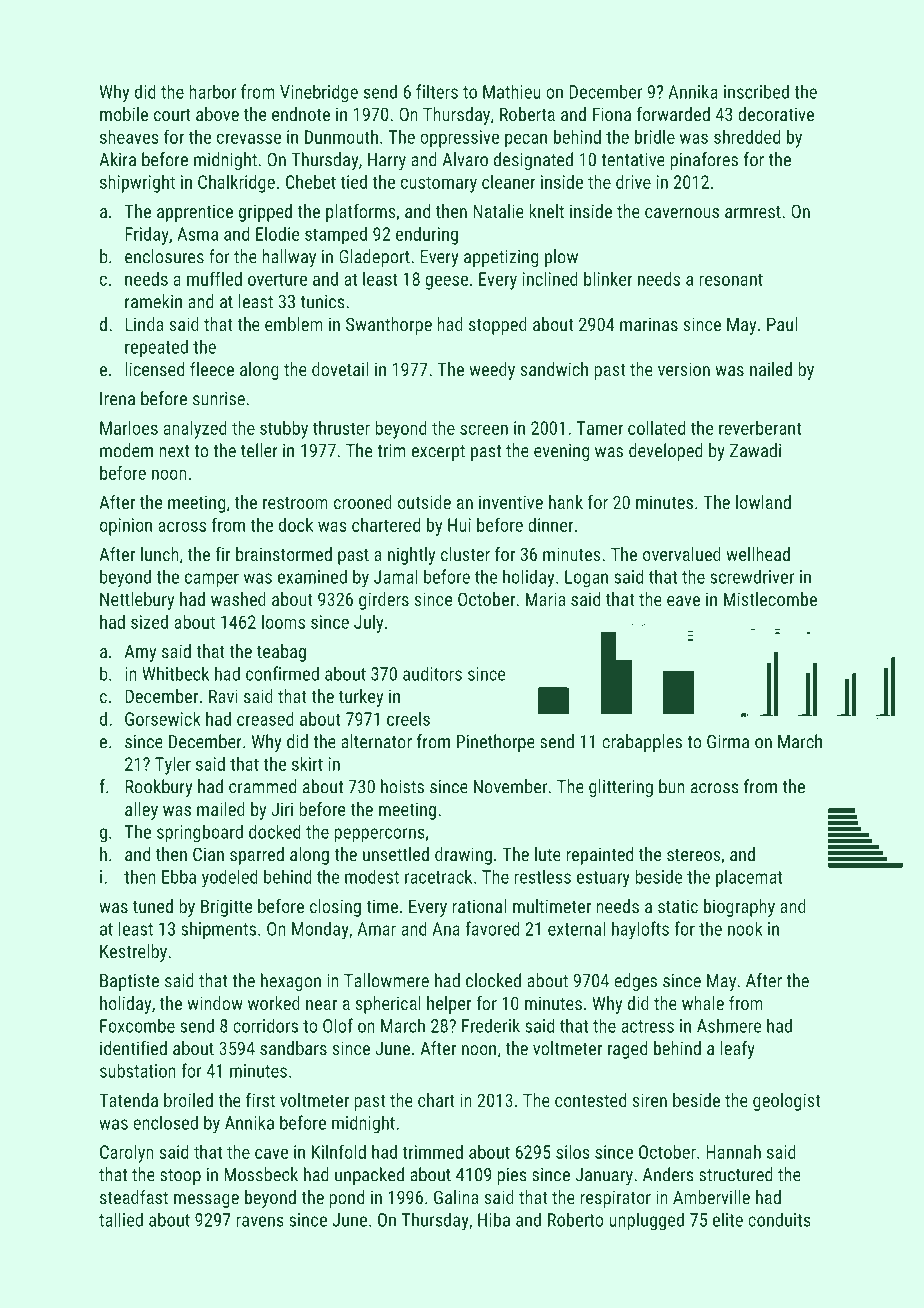  I want to click on weedy, so click(492, 371).
